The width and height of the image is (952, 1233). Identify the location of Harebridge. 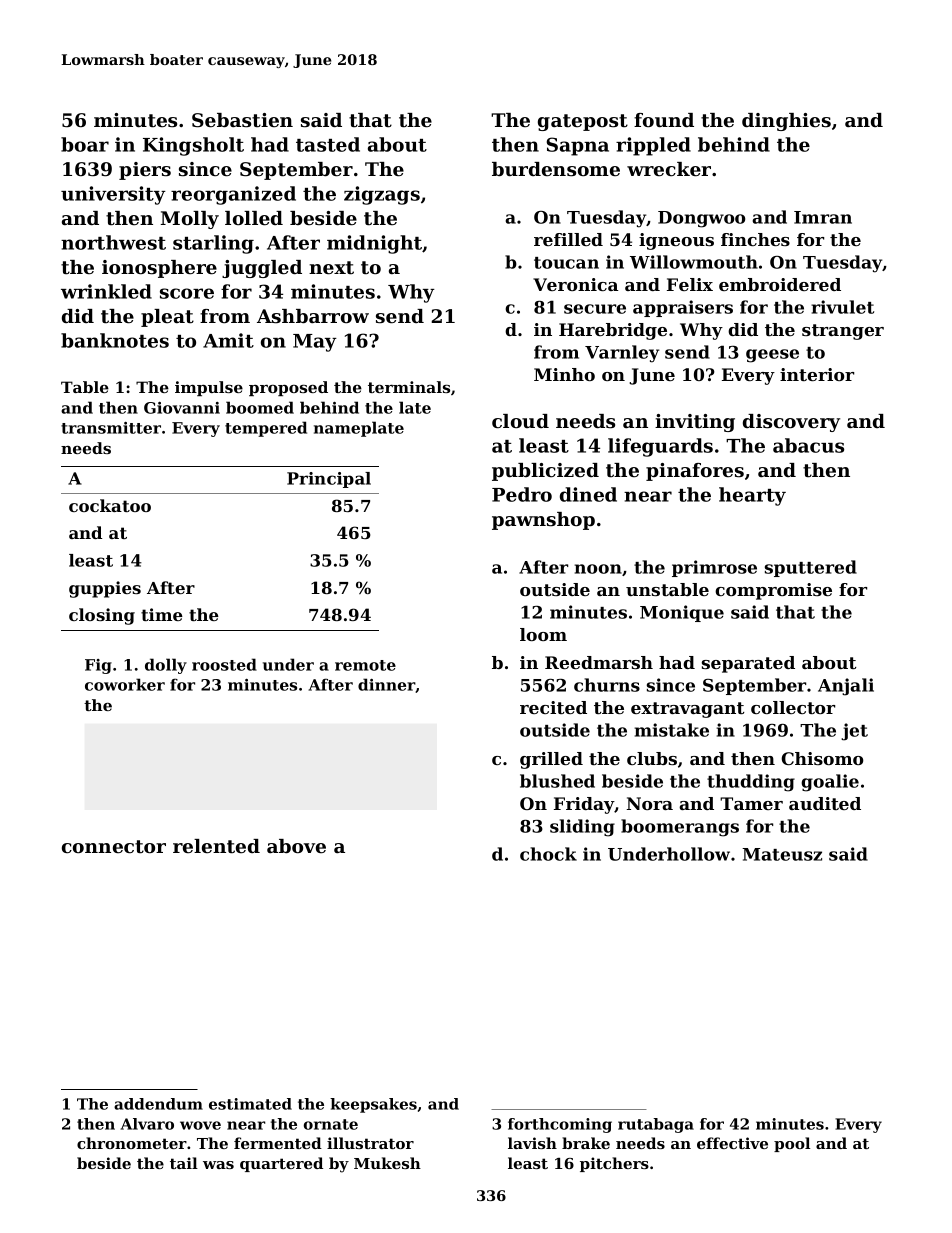
(613, 331).
